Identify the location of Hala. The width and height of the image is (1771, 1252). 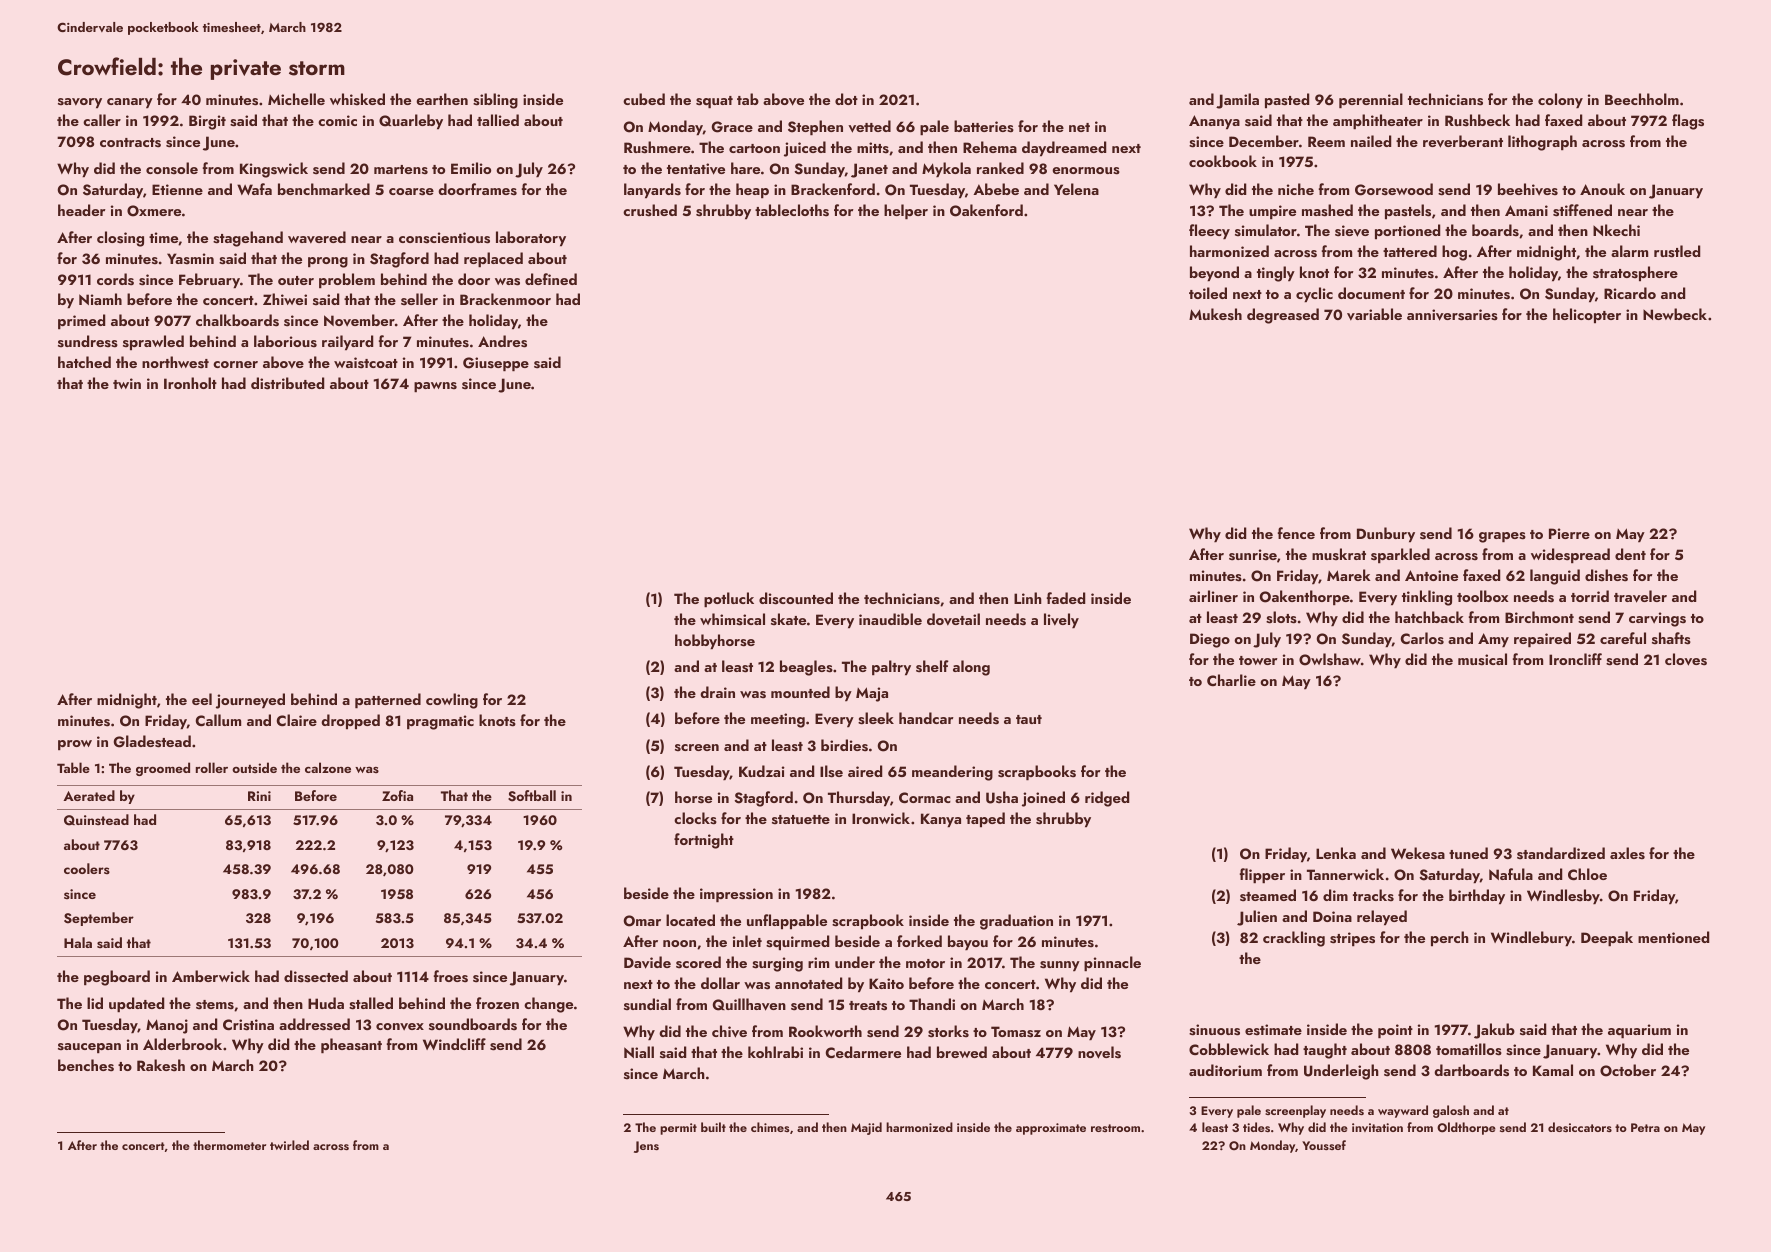
(78, 942).
